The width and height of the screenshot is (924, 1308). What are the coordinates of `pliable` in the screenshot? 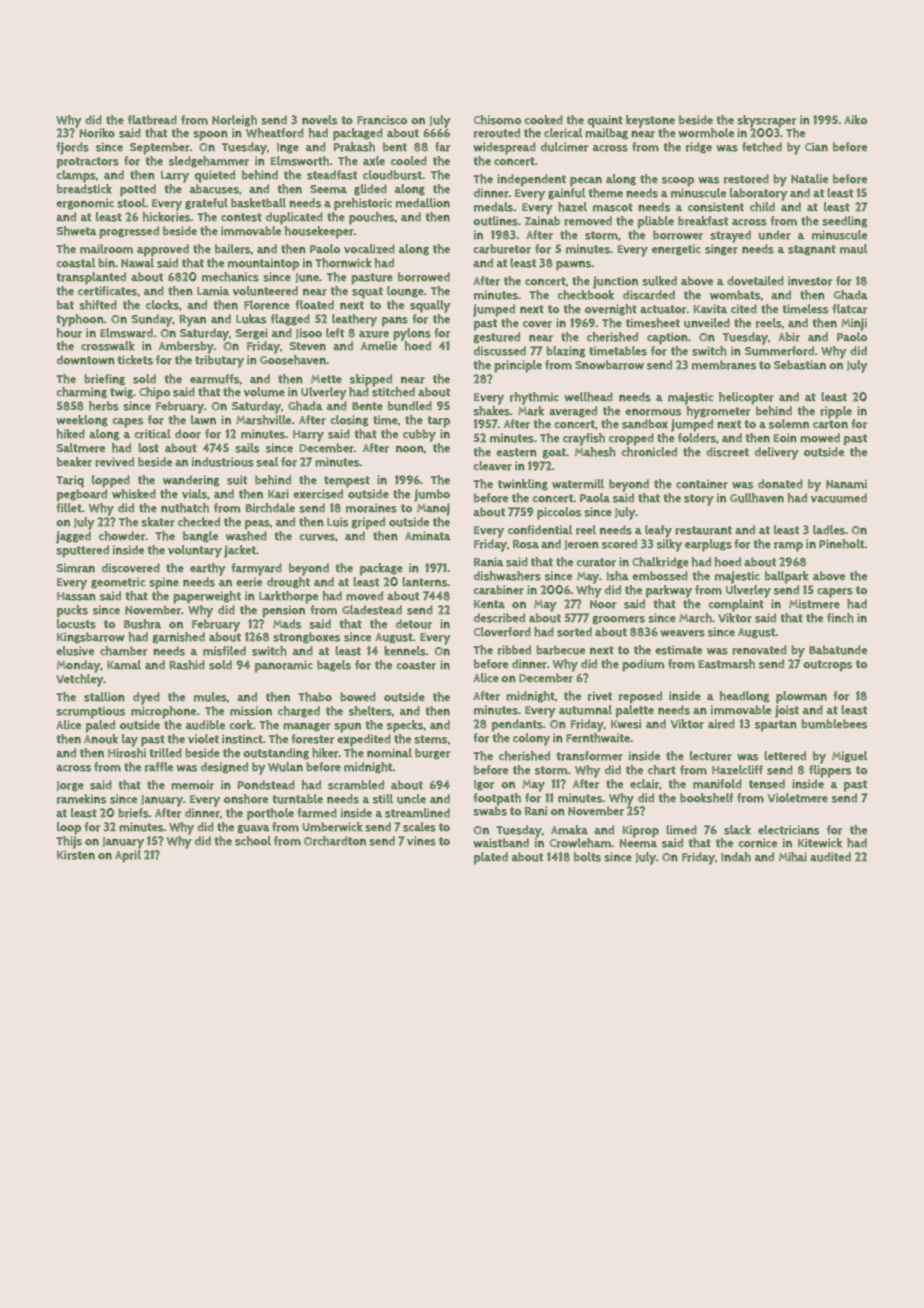 It's located at (656, 222).
